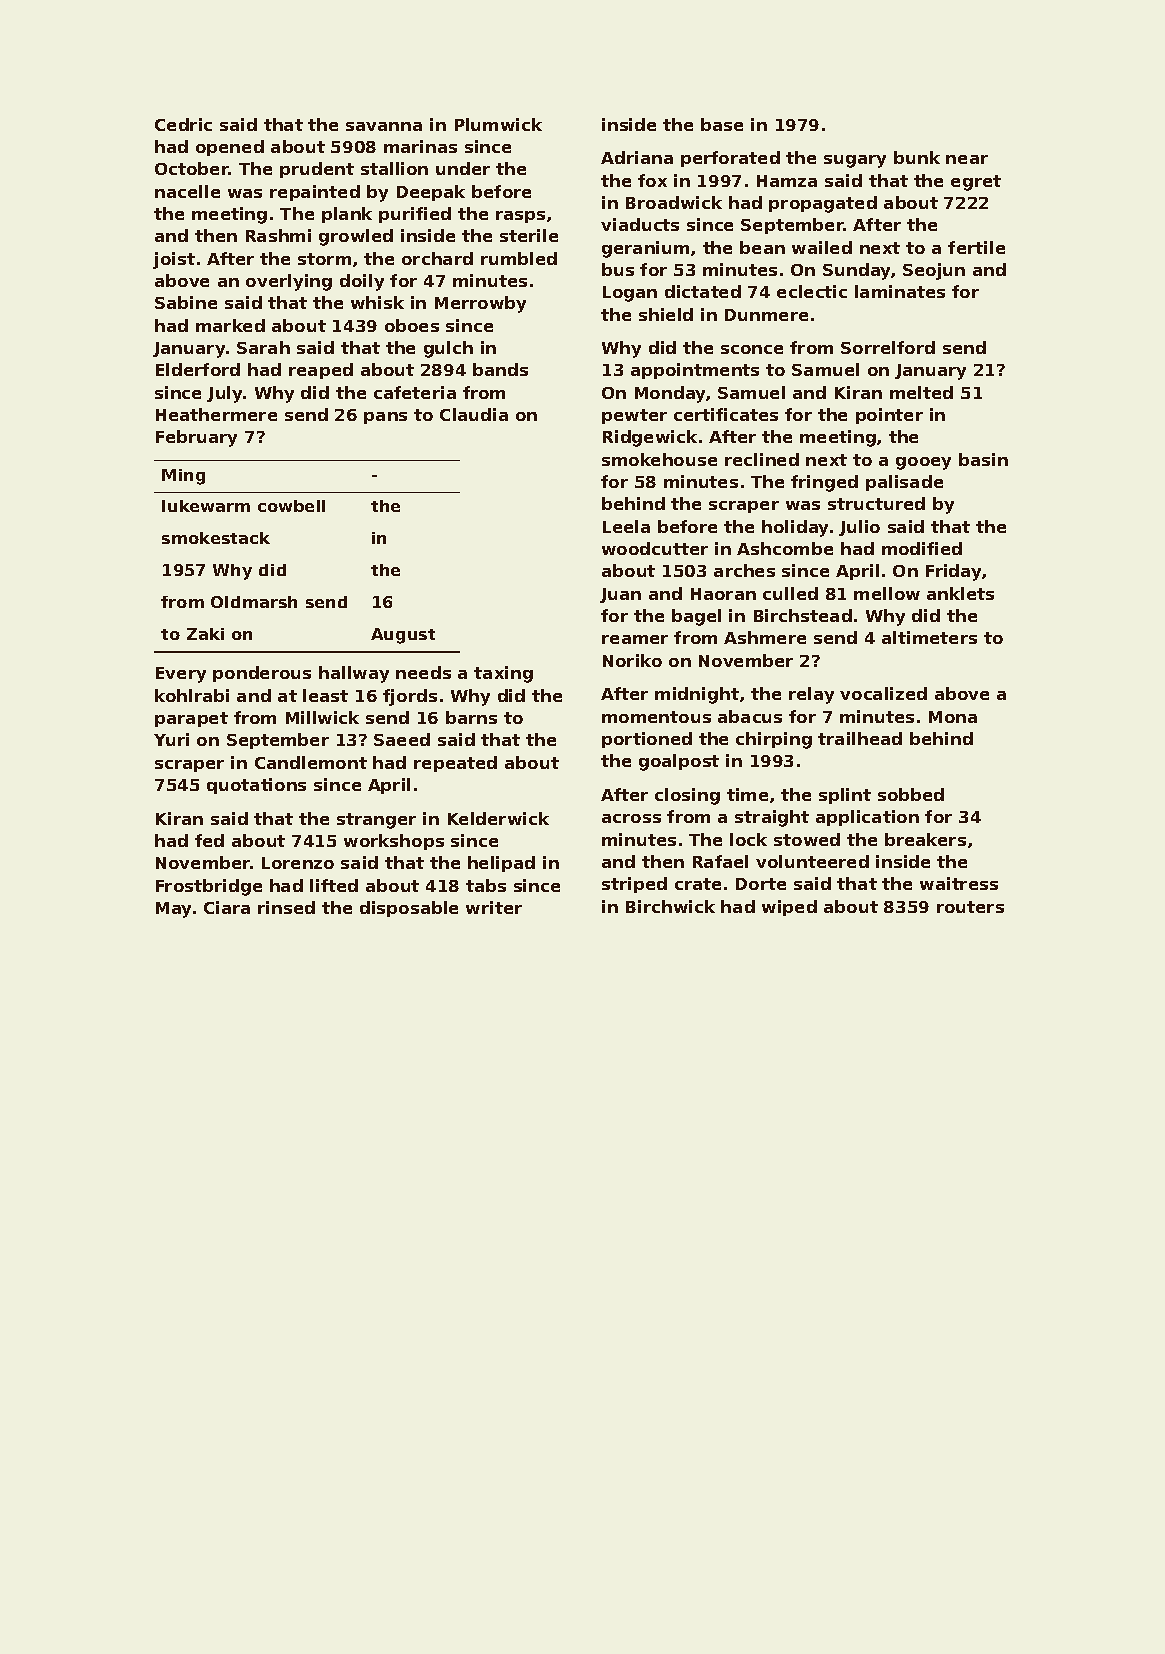 The image size is (1165, 1654). I want to click on Adriana, so click(637, 157).
